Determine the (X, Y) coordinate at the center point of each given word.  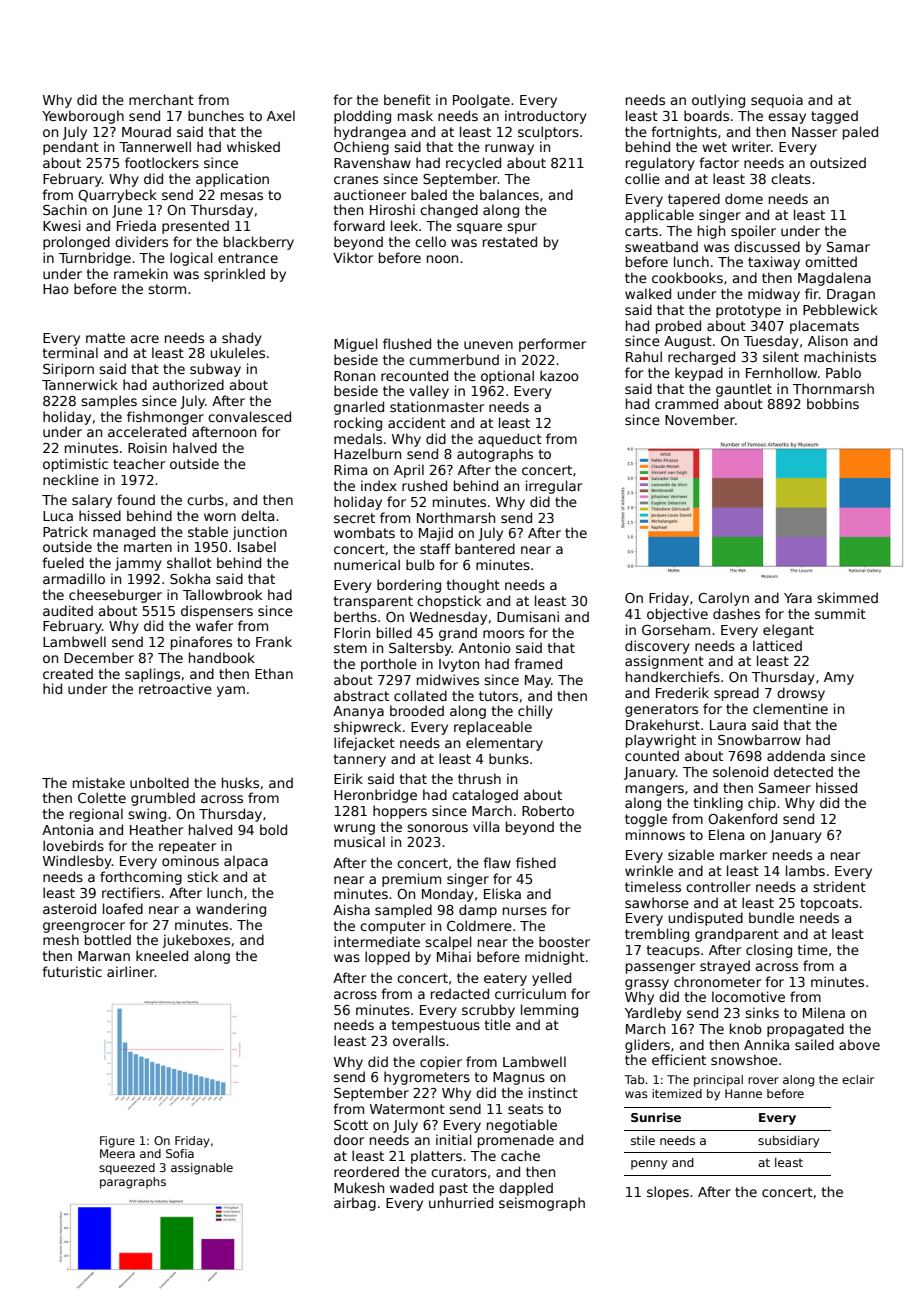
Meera (117, 1153)
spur (522, 228)
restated (510, 241)
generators (661, 710)
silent (781, 356)
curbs (205, 499)
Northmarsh (456, 517)
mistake (99, 782)
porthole (389, 665)
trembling (657, 935)
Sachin (65, 209)
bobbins (833, 403)
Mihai (454, 956)
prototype (748, 311)
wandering (231, 910)
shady (242, 339)
